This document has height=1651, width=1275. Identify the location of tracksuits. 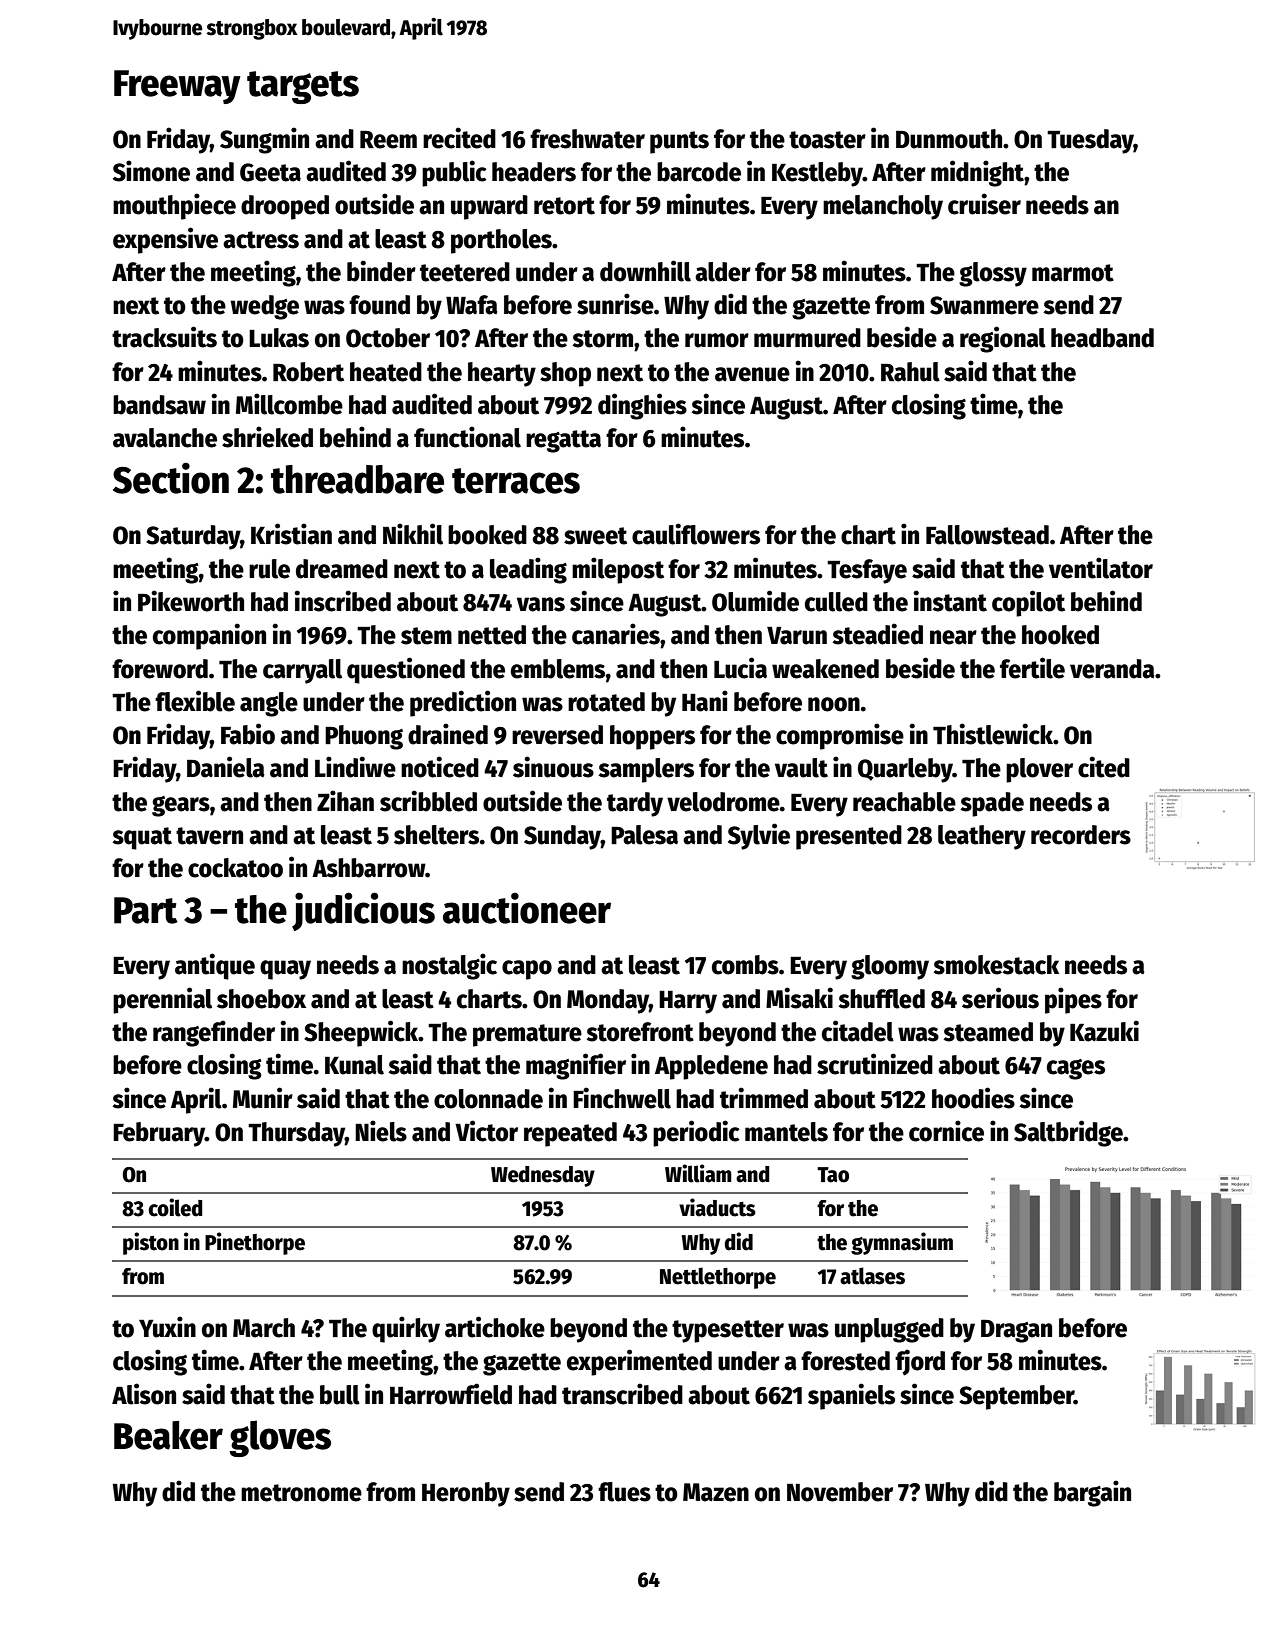
(164, 337).
